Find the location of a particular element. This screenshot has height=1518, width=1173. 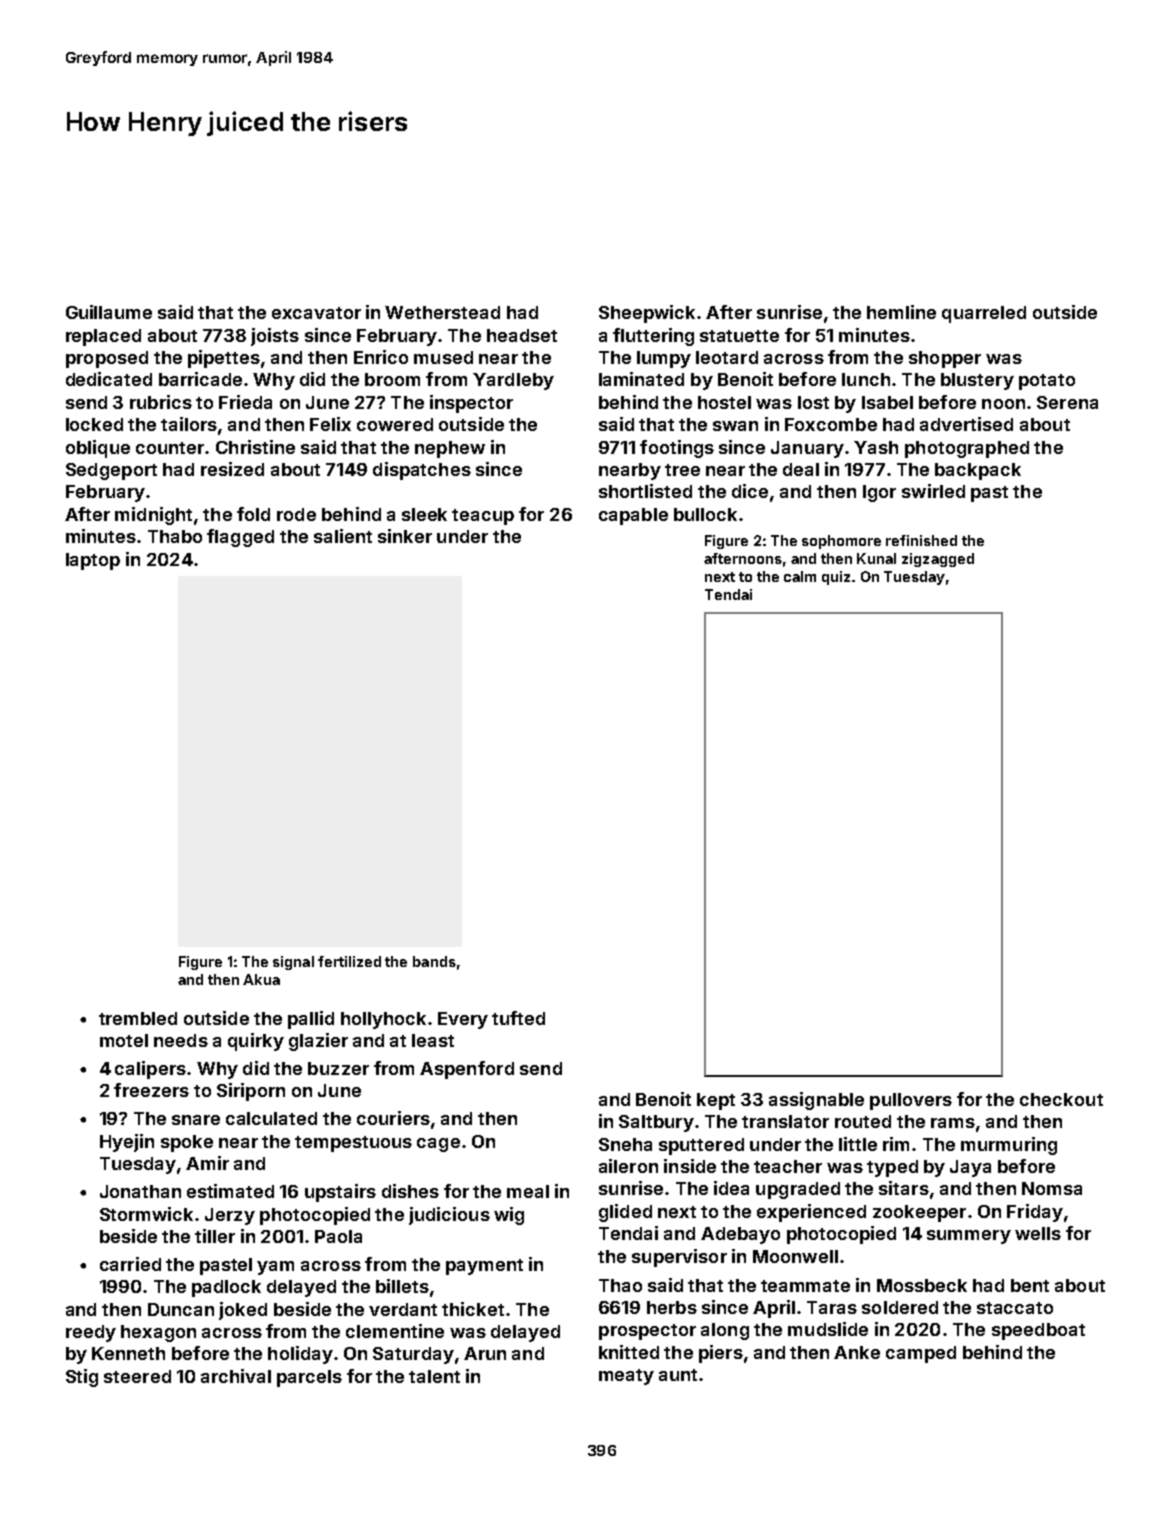

hemline is located at coordinates (901, 312).
